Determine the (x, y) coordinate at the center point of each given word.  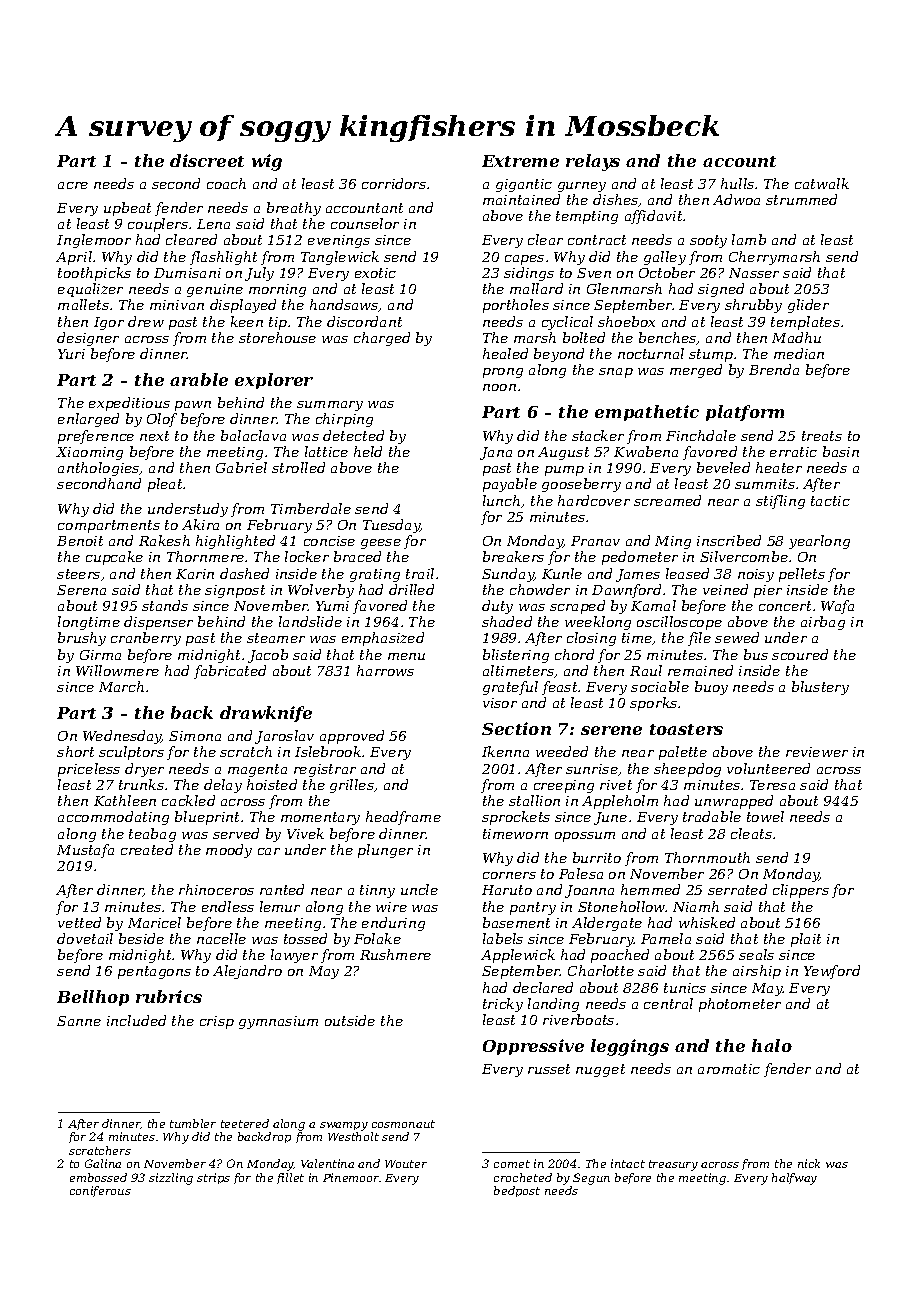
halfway (794, 1179)
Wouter (406, 1164)
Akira (200, 524)
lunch (501, 500)
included (136, 1020)
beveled (723, 467)
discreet (207, 160)
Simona (195, 736)
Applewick (518, 956)
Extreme (520, 161)
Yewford (832, 972)
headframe (403, 818)
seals (756, 954)
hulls (737, 183)
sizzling (171, 1179)
